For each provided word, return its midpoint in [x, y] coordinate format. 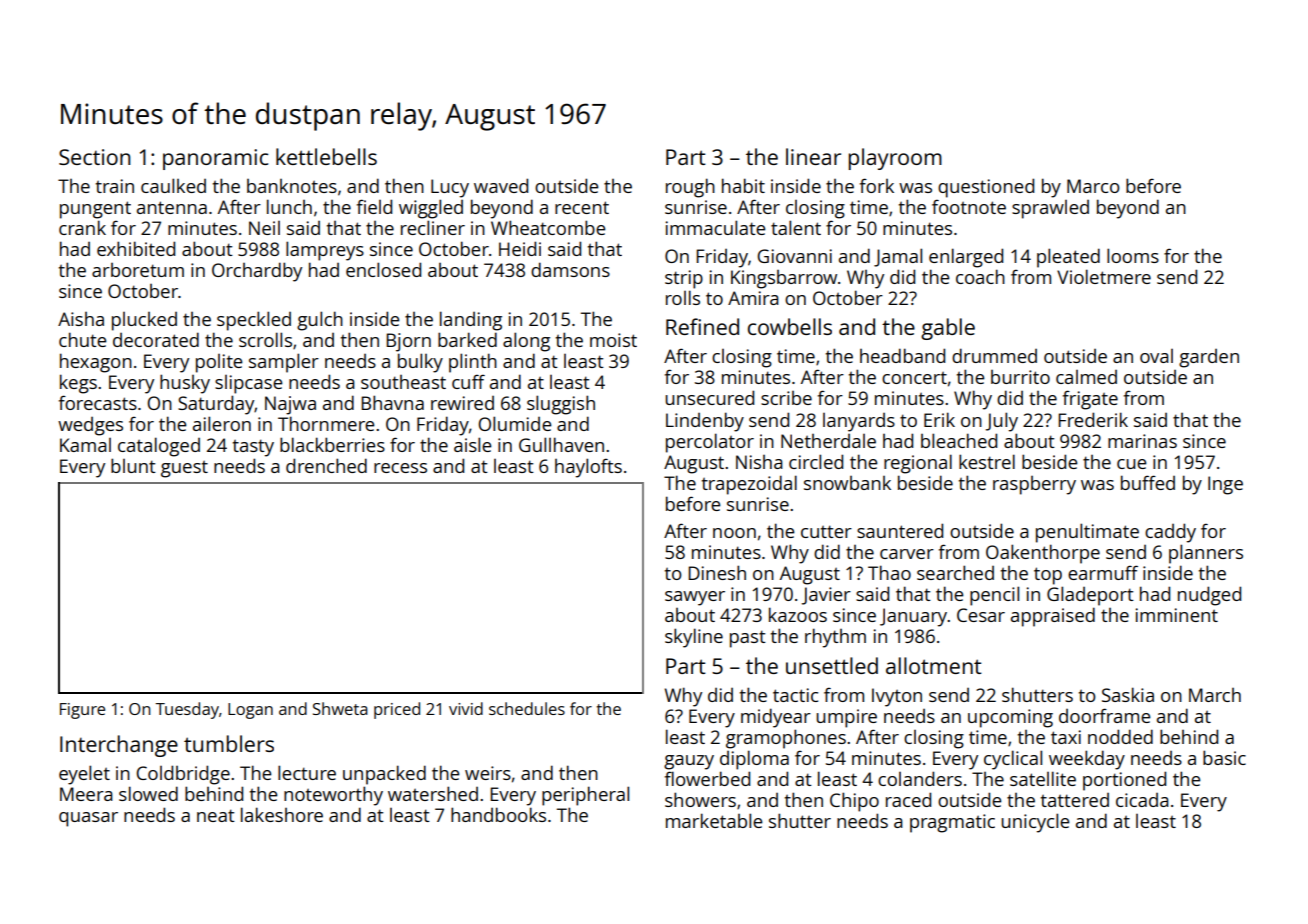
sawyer [695, 598]
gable [948, 329]
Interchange [119, 746]
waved [501, 185]
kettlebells [326, 156]
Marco [1093, 186]
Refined [702, 326]
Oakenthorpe [1043, 554]
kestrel [987, 461]
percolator [710, 443]
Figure [82, 711]
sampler [284, 363]
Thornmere [326, 423]
